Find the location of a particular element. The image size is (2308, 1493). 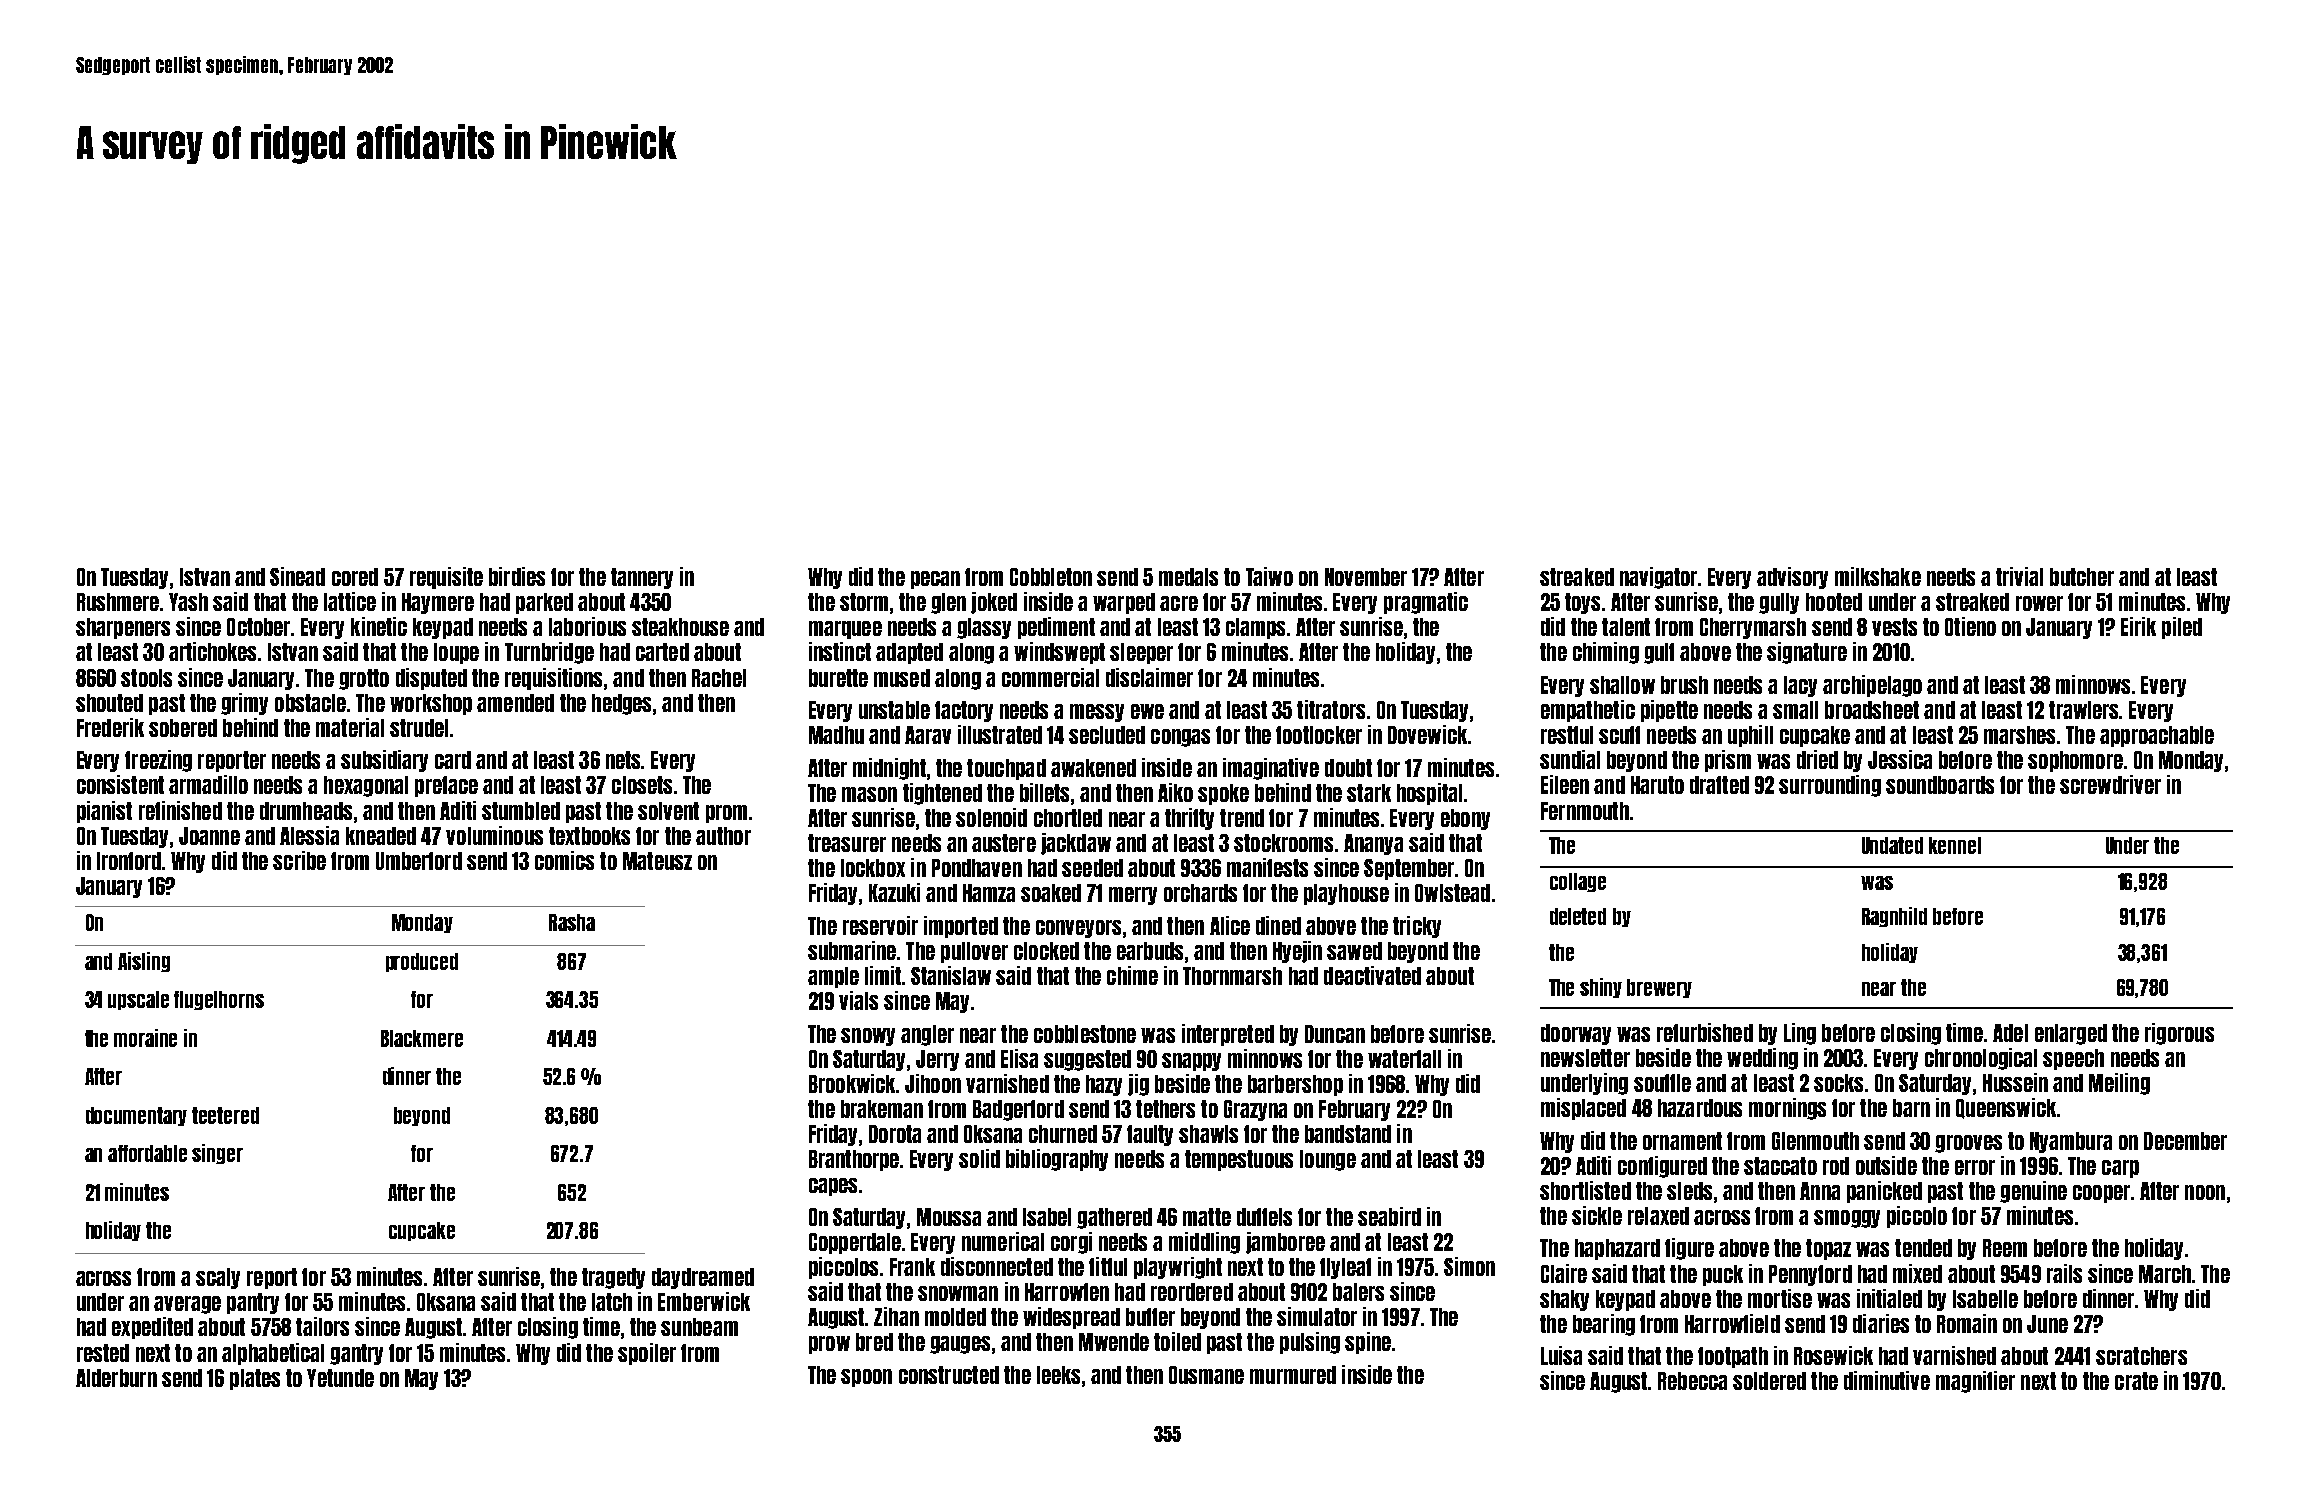

medals is located at coordinates (1188, 577).
